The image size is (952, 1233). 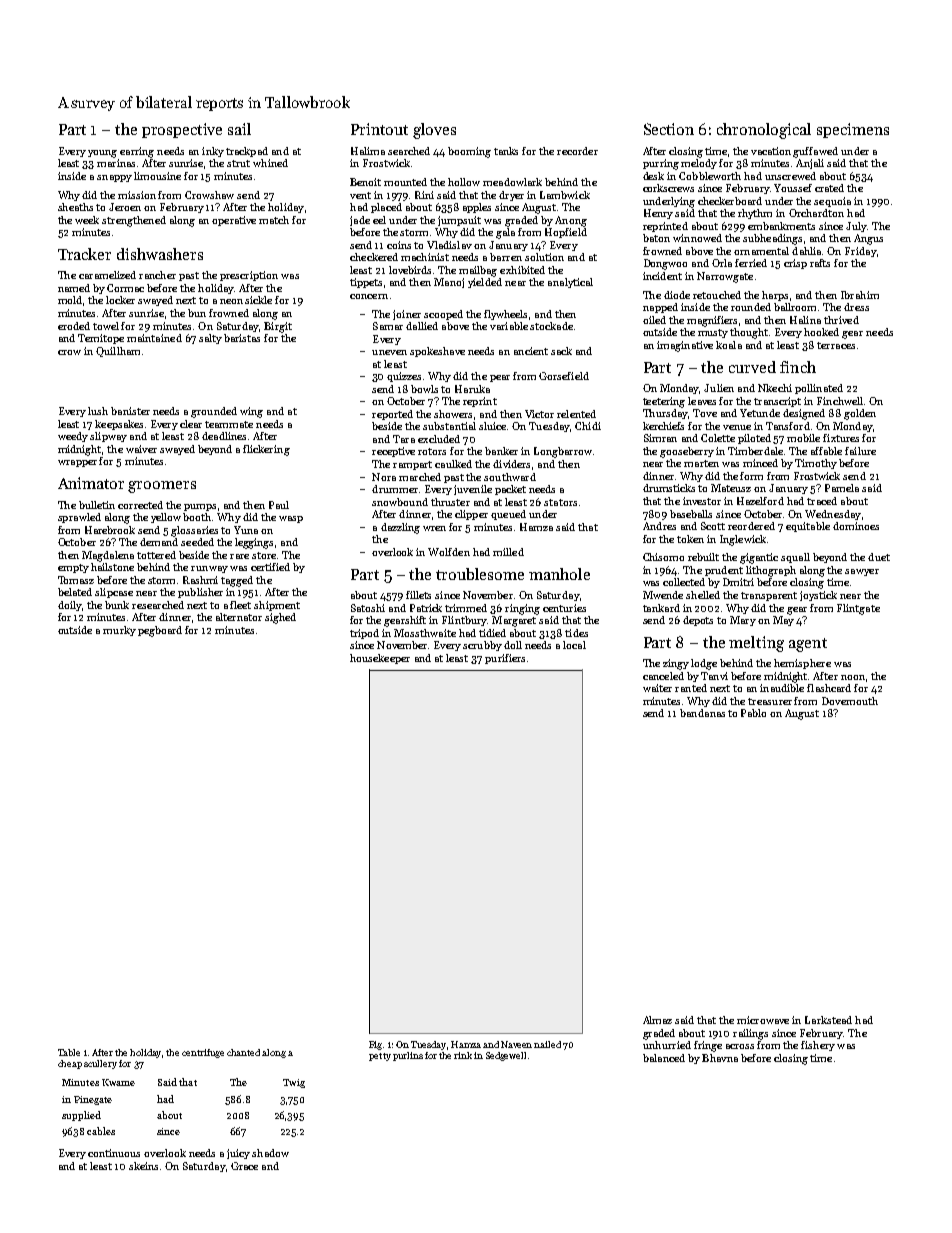 What do you see at coordinates (182, 130) in the screenshot?
I see `prospective` at bounding box center [182, 130].
